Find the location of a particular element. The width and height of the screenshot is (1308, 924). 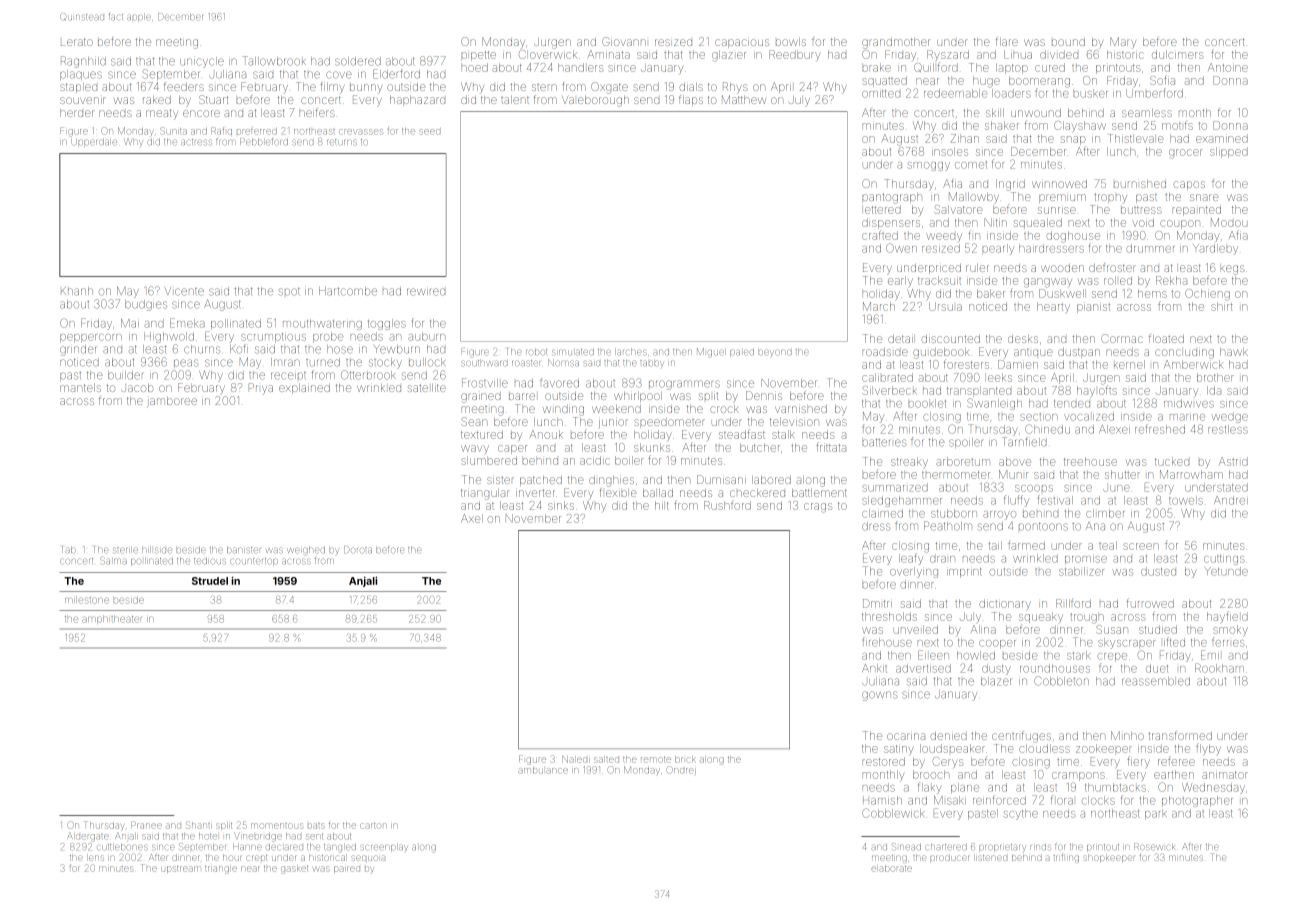

momentous is located at coordinates (277, 826).
